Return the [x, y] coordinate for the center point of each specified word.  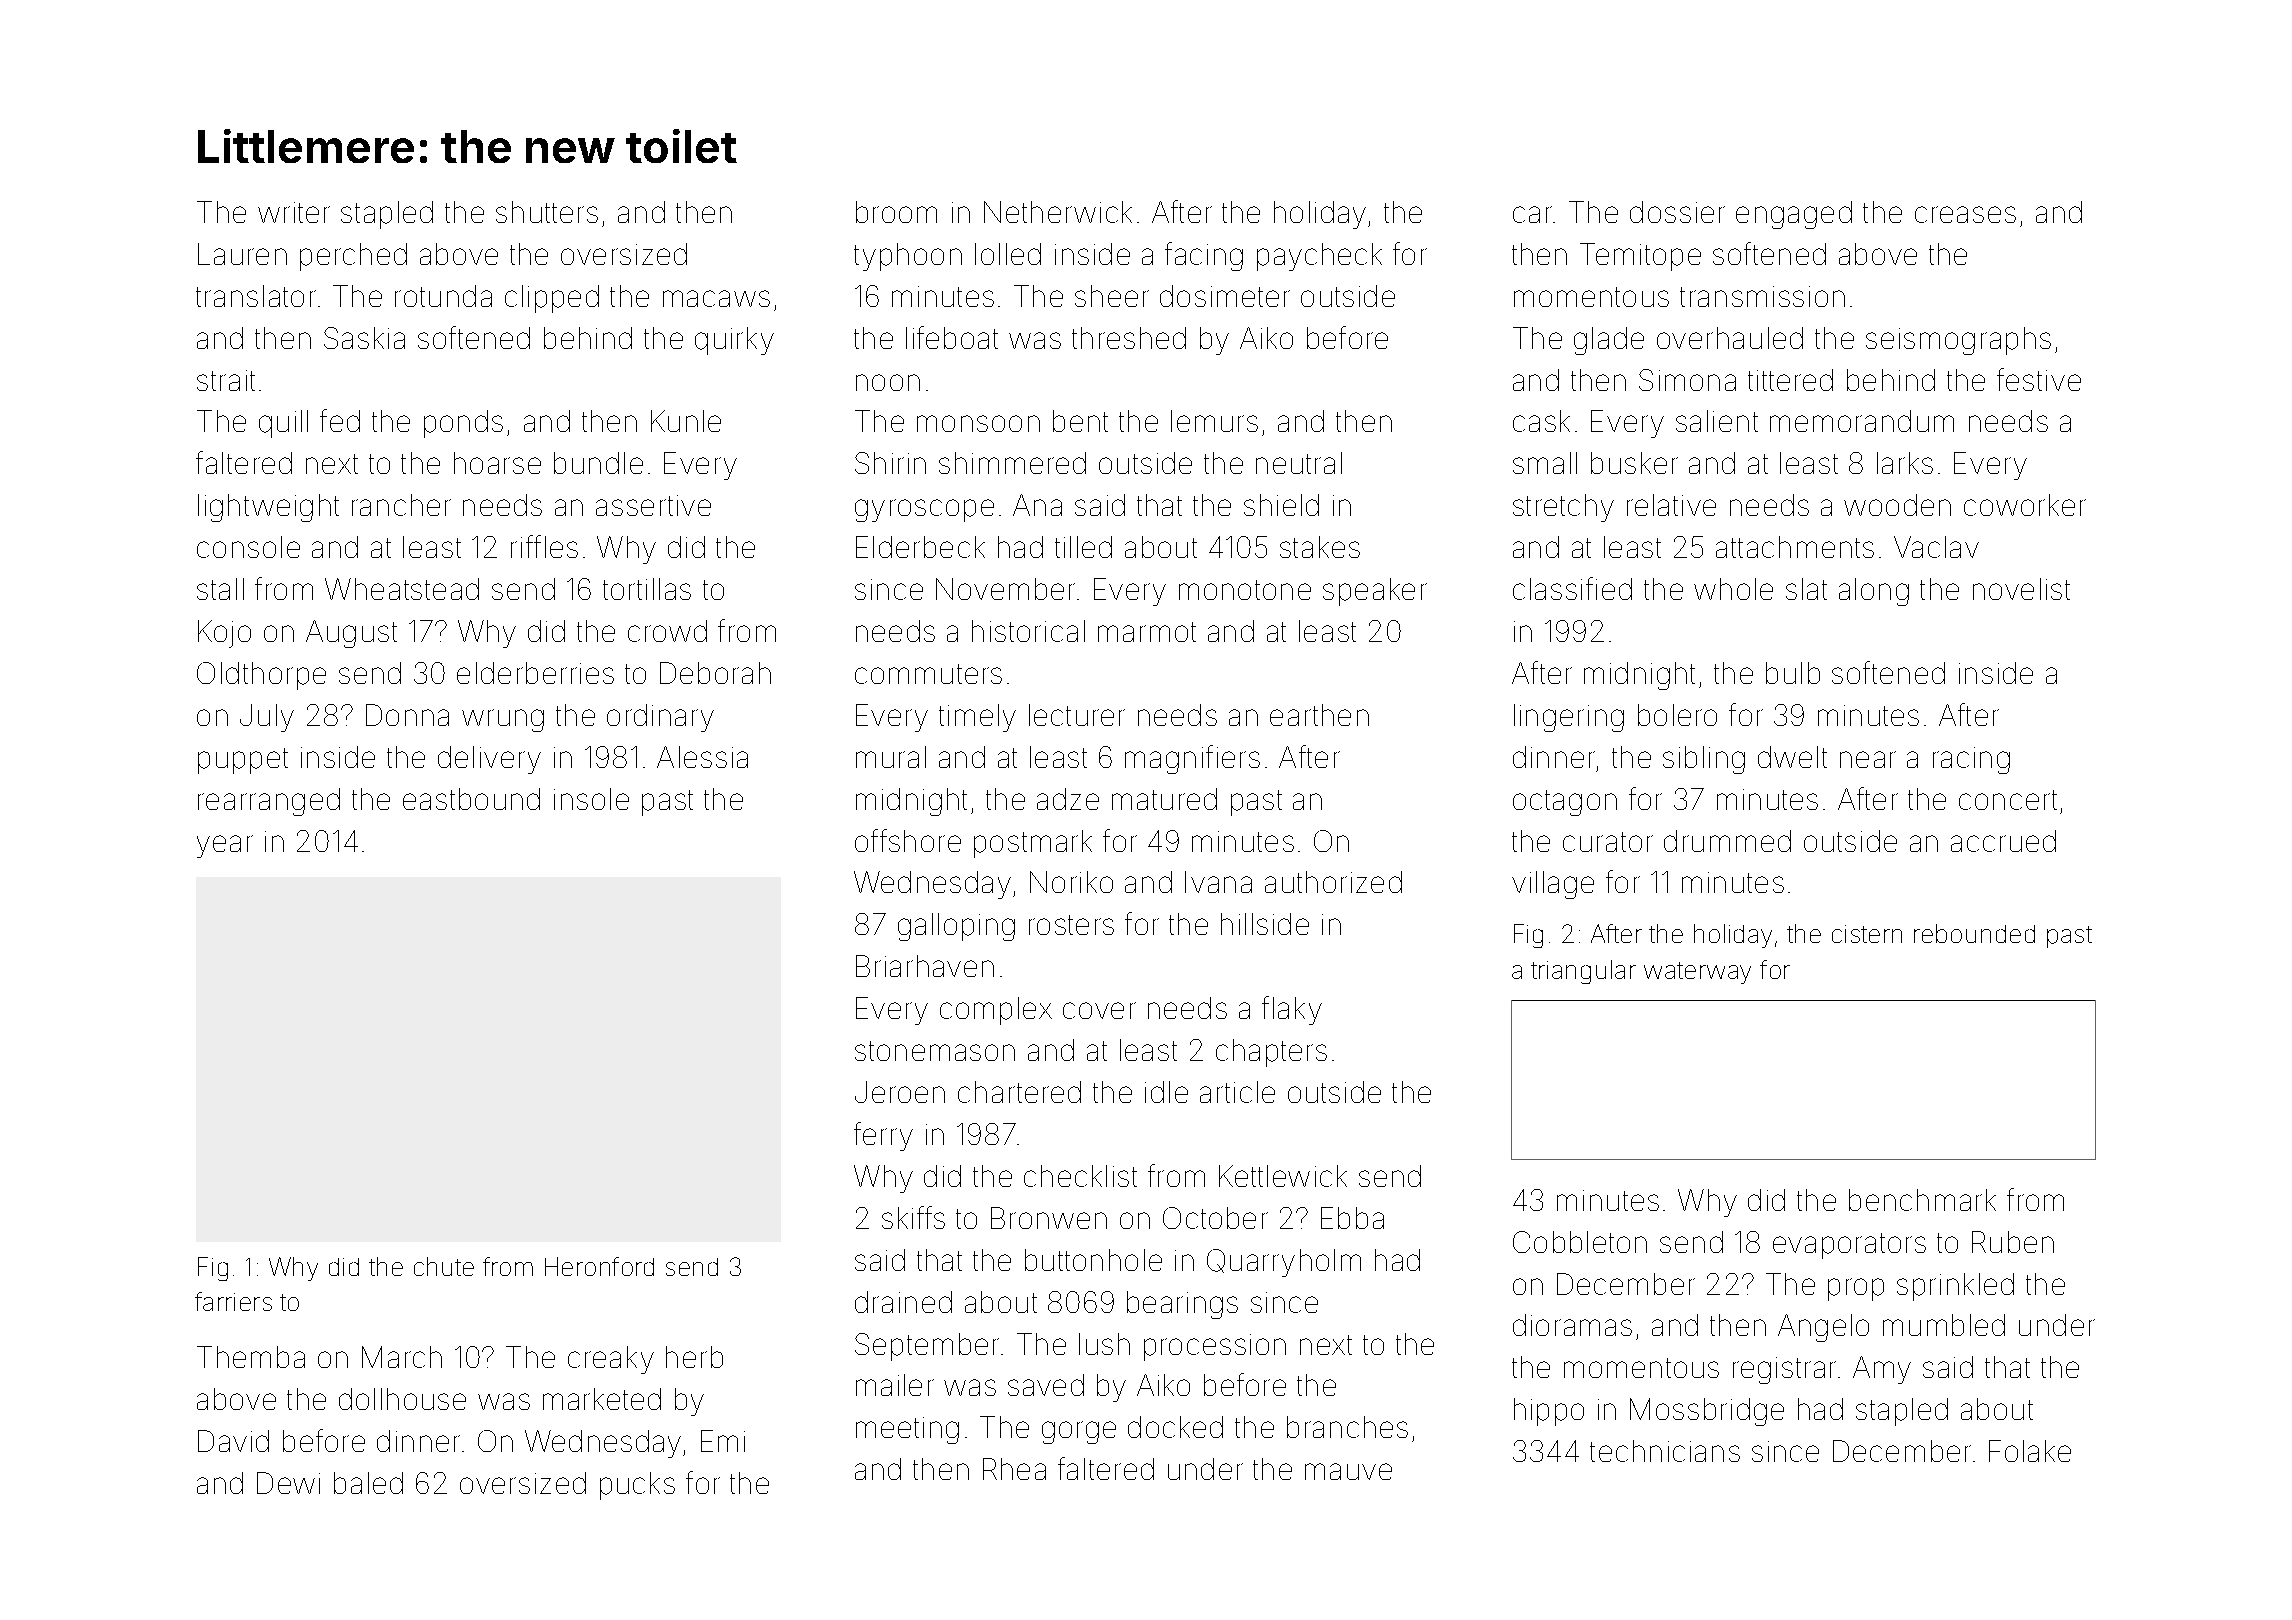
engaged [1794, 215]
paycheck [1319, 257]
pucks [637, 1486]
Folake [2030, 1451]
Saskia [364, 338]
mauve [1348, 1471]
